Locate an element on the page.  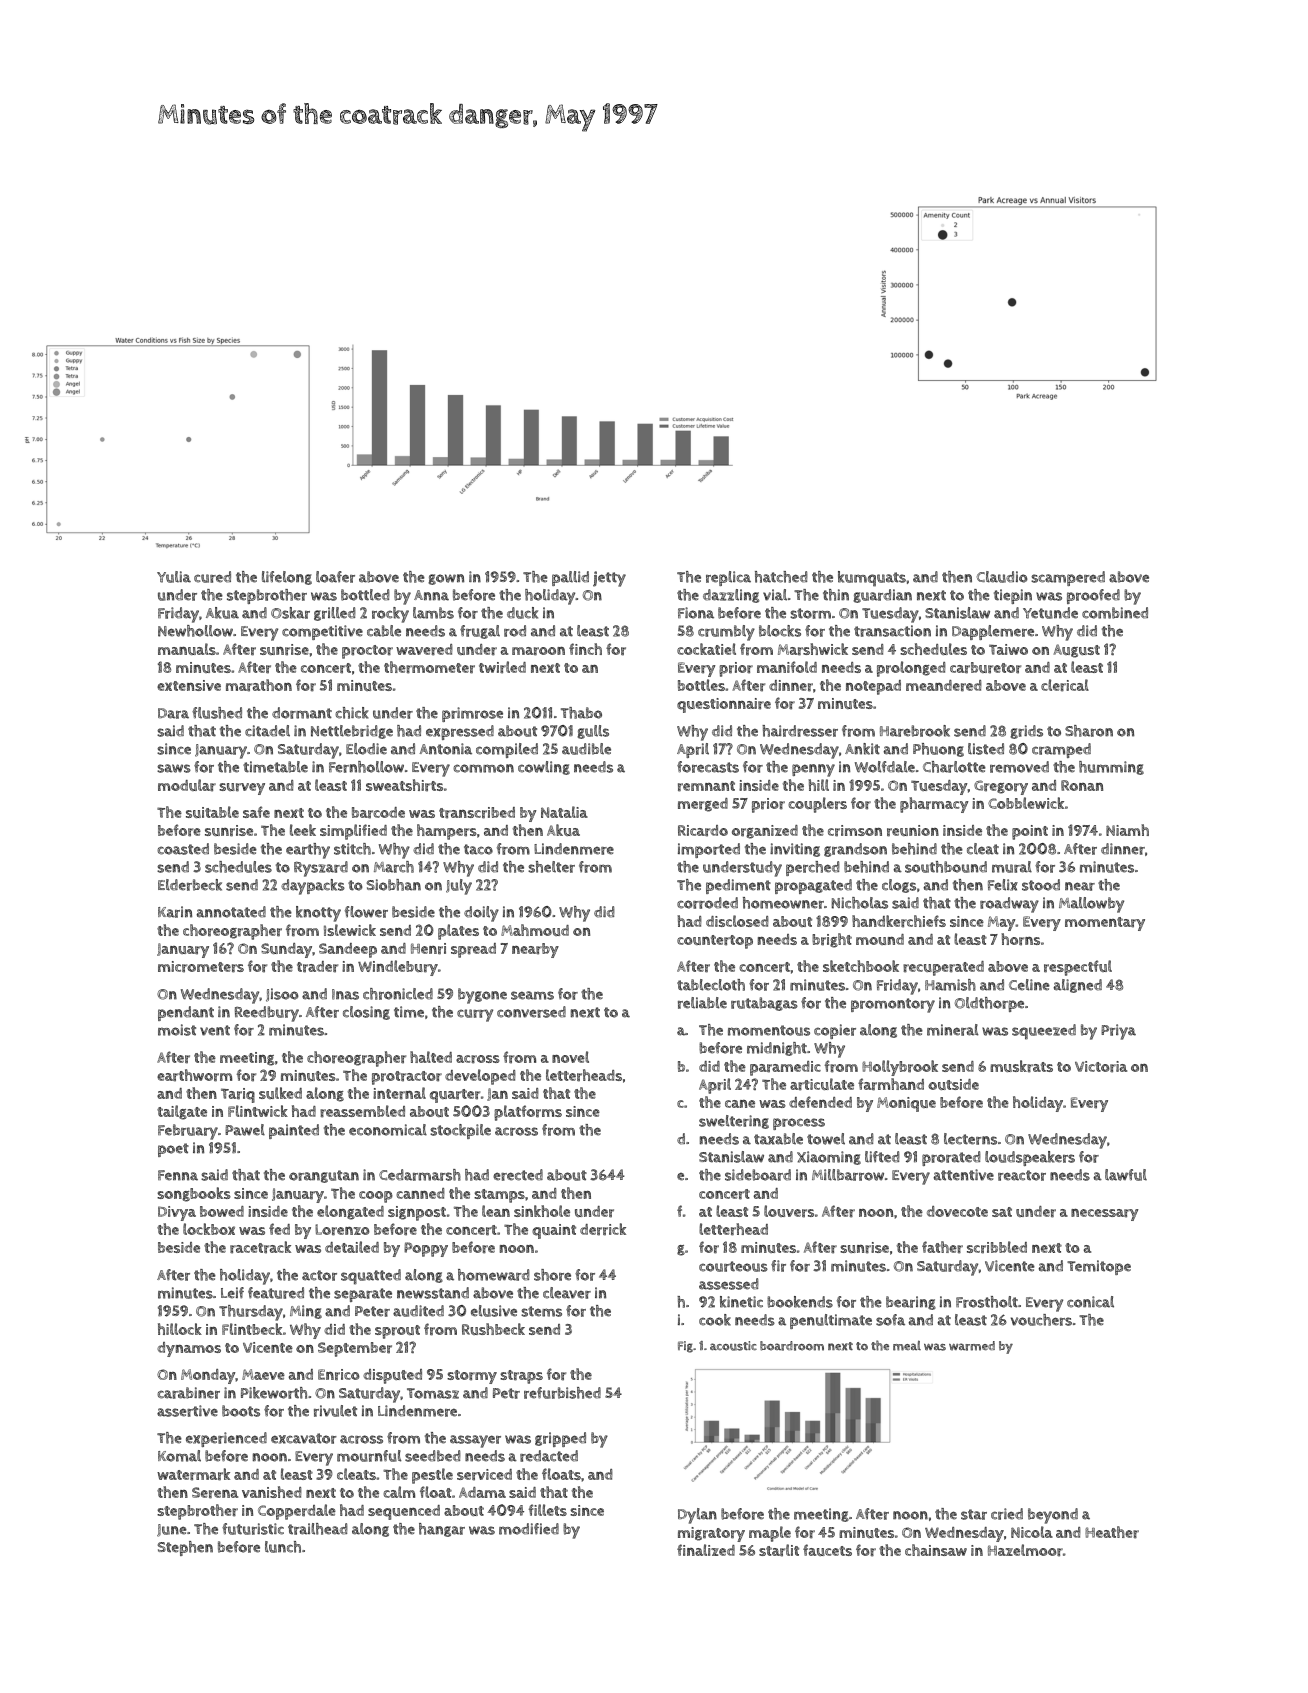
organized is located at coordinates (765, 832).
